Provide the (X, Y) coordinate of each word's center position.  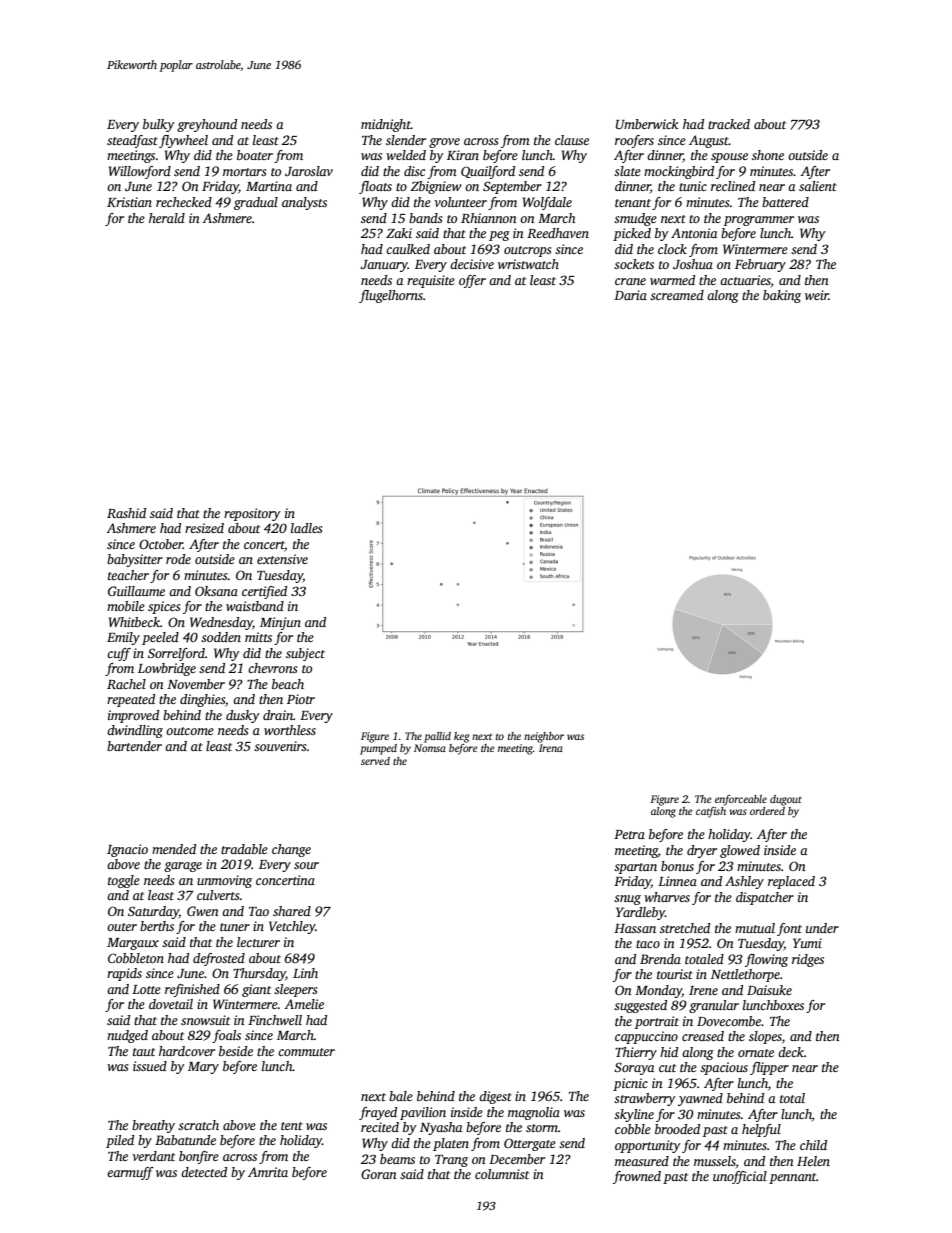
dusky (243, 716)
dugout (786, 800)
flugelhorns (391, 296)
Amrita (268, 1172)
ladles (306, 528)
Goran (379, 1174)
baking (782, 296)
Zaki (399, 233)
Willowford (140, 172)
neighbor (544, 737)
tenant (633, 203)
